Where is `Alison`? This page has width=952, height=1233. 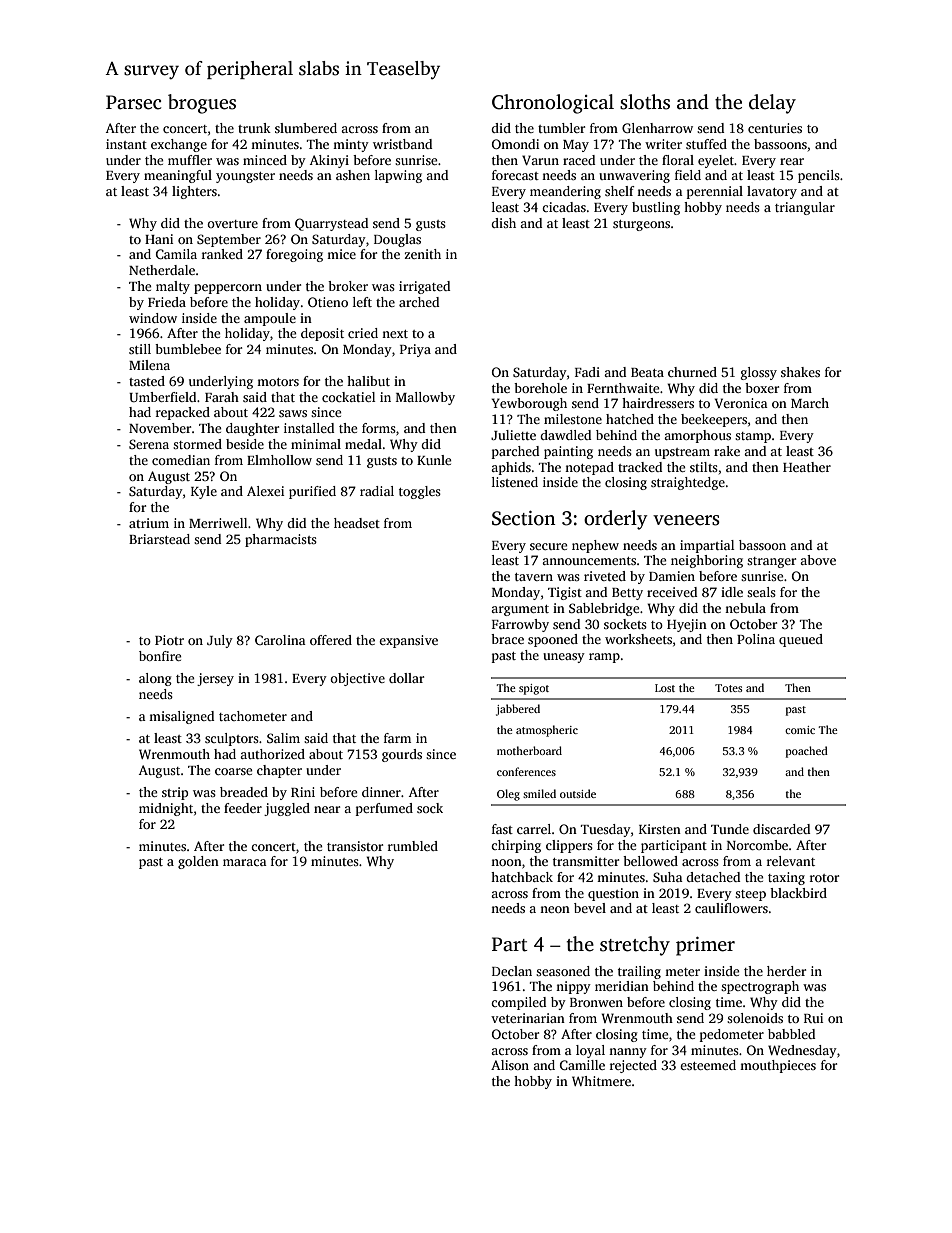
Alison is located at coordinates (510, 1065).
